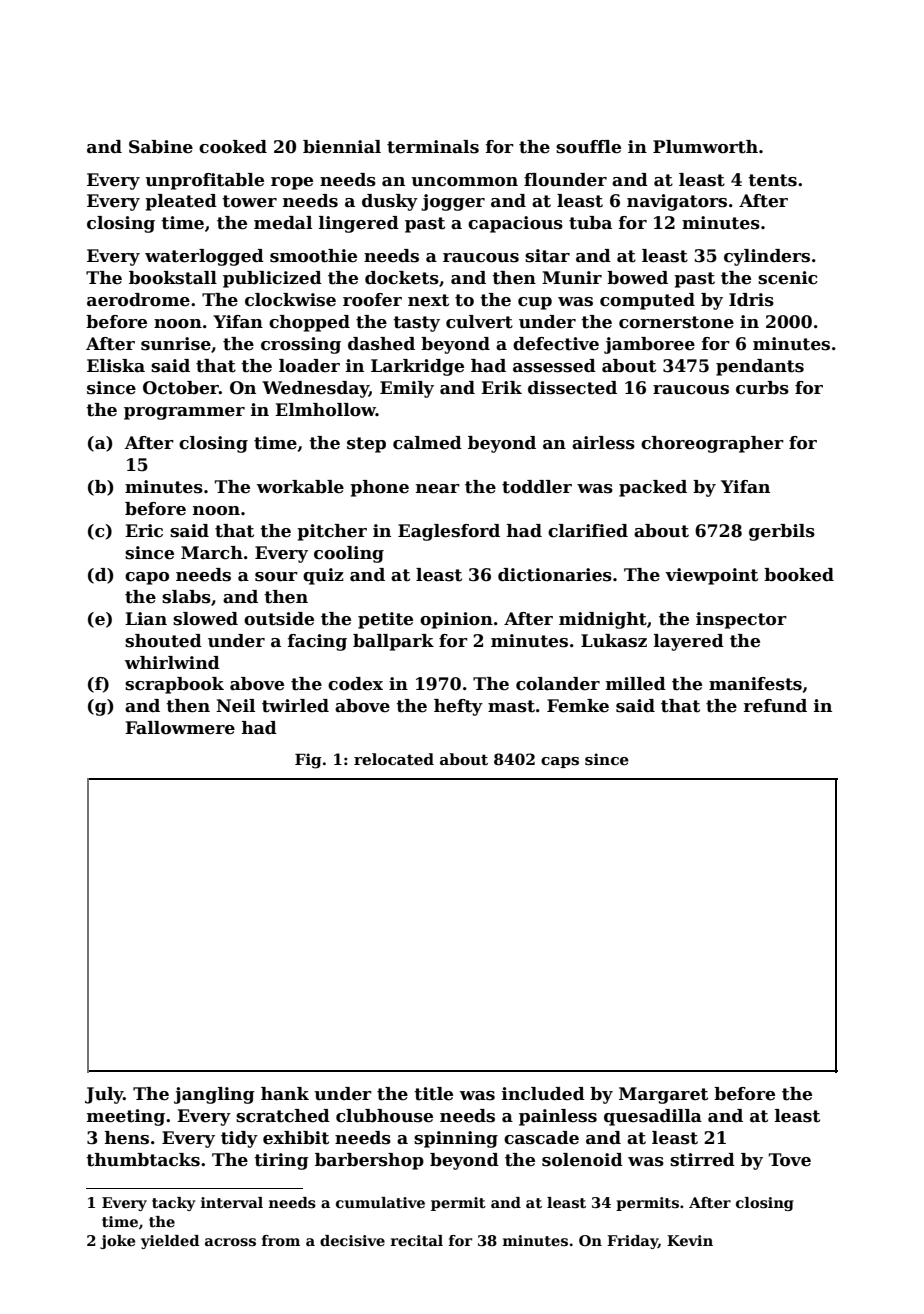 This screenshot has height=1314, width=924. Describe the element at coordinates (214, 1095) in the screenshot. I see `jangling` at that location.
